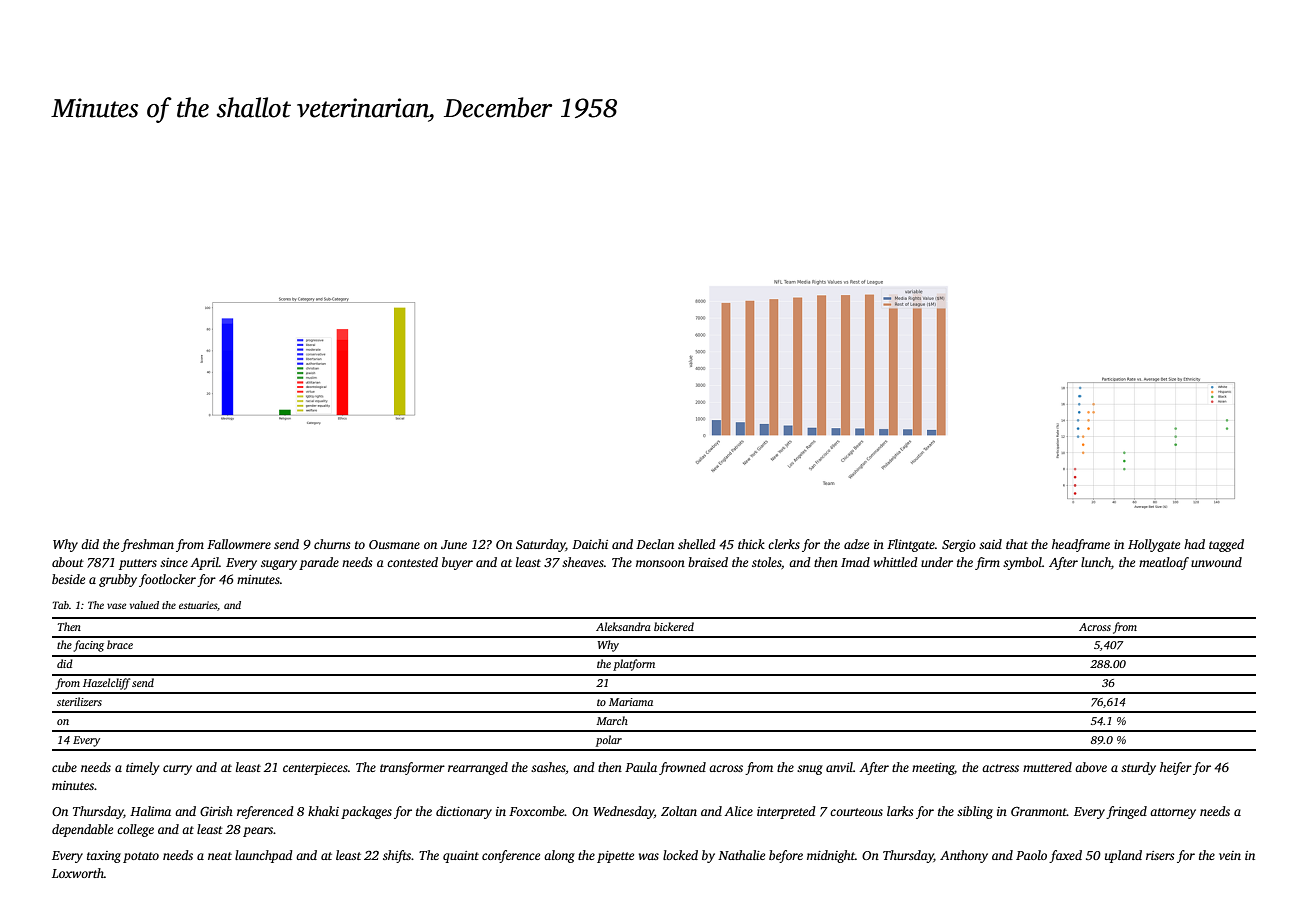 The height and width of the screenshot is (924, 1308). What do you see at coordinates (1091, 767) in the screenshot?
I see `above` at bounding box center [1091, 767].
